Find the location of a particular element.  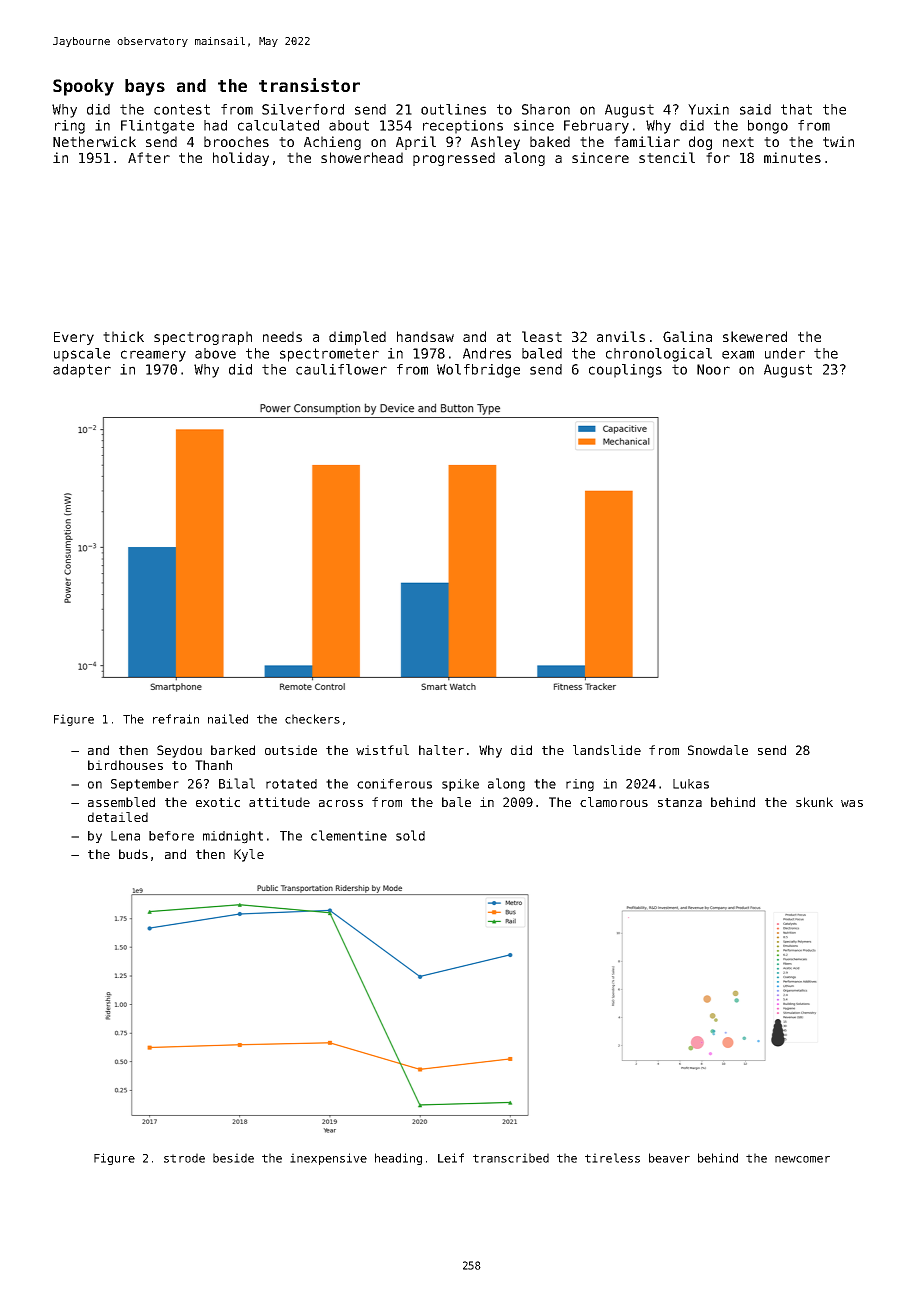

baked is located at coordinates (550, 141).
